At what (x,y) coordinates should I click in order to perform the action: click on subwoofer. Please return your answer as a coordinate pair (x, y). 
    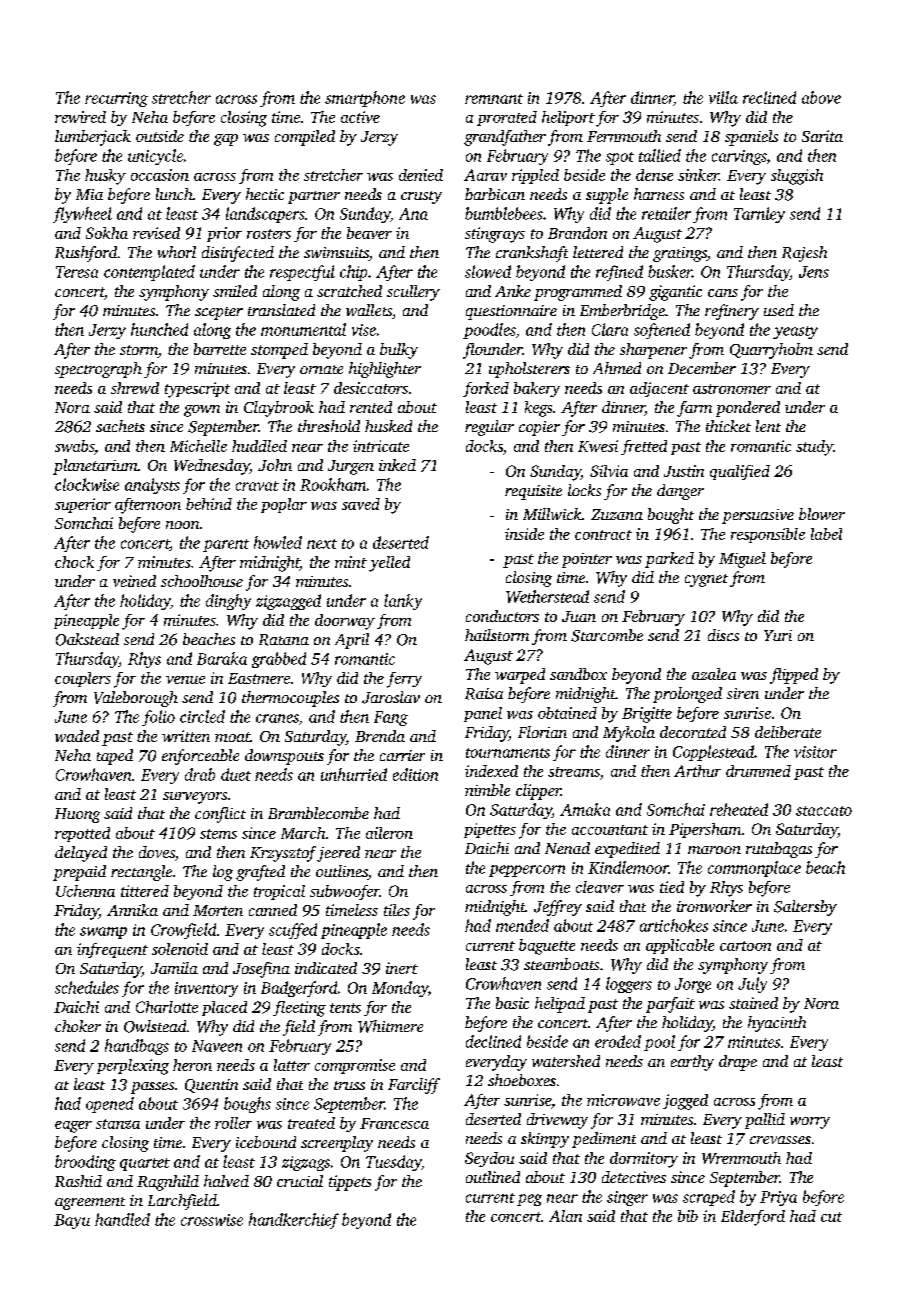
    Looking at the image, I should click on (344, 892).
